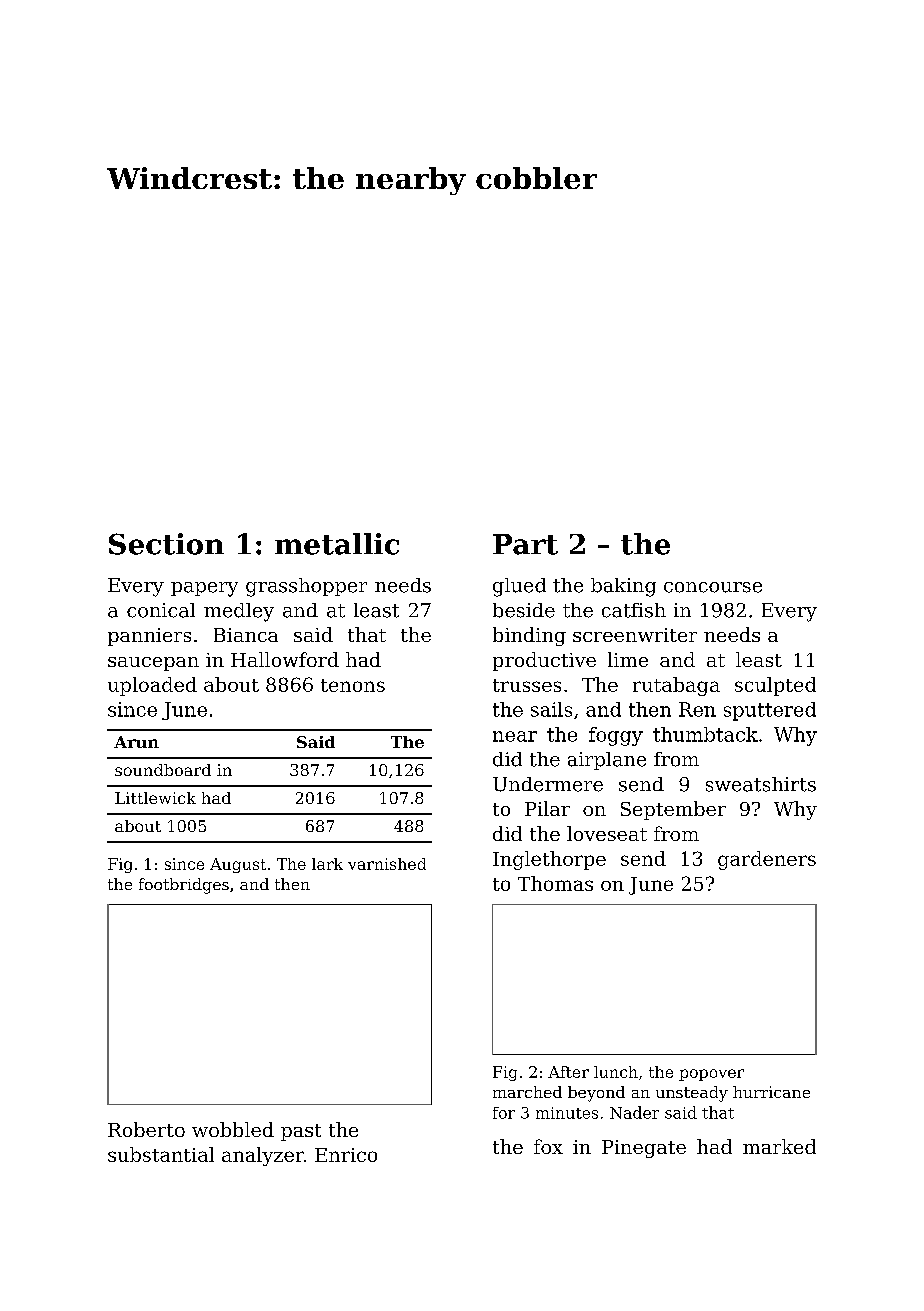  I want to click on marked, so click(779, 1146).
